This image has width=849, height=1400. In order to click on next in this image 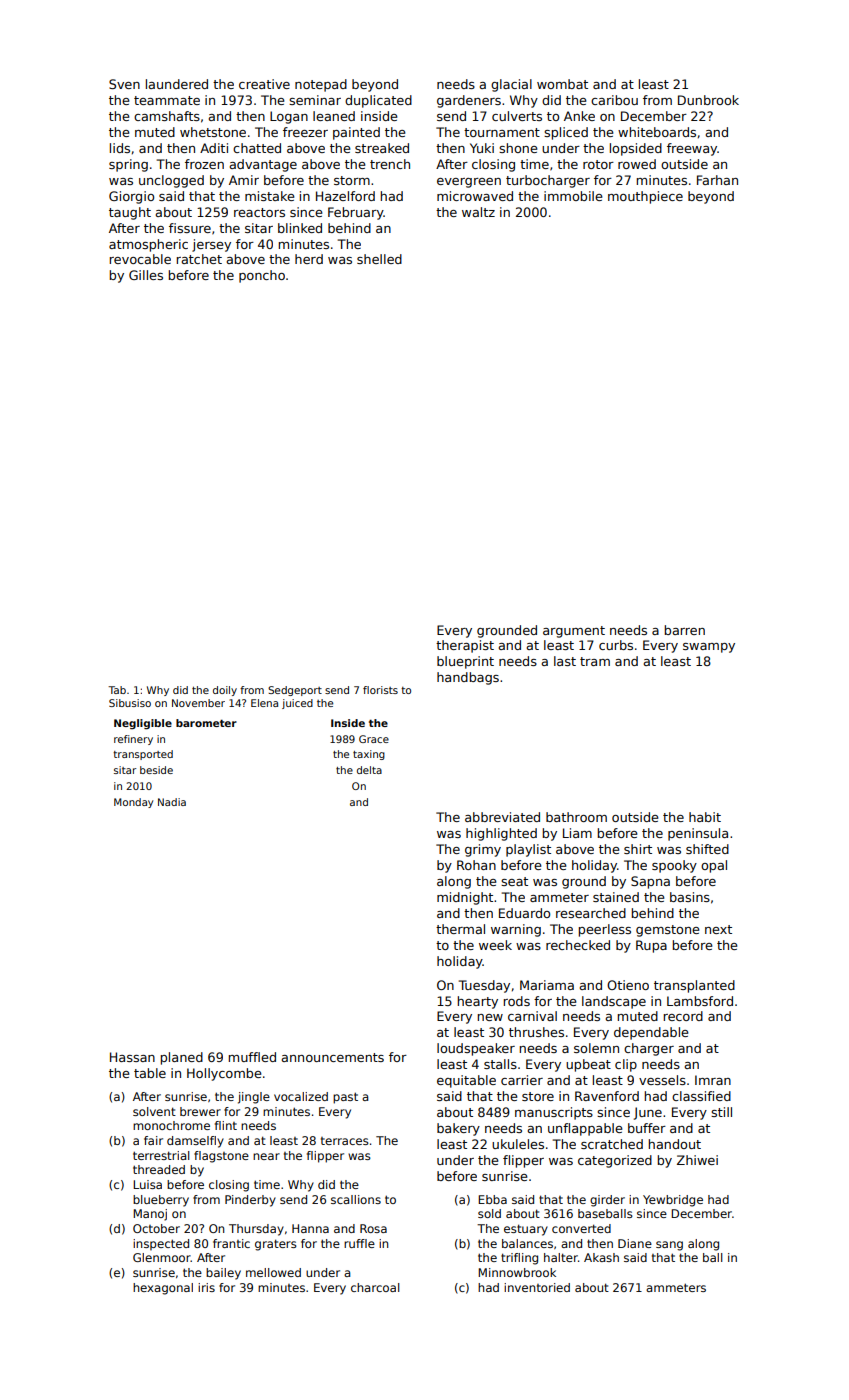, I will do `click(718, 929)`.
